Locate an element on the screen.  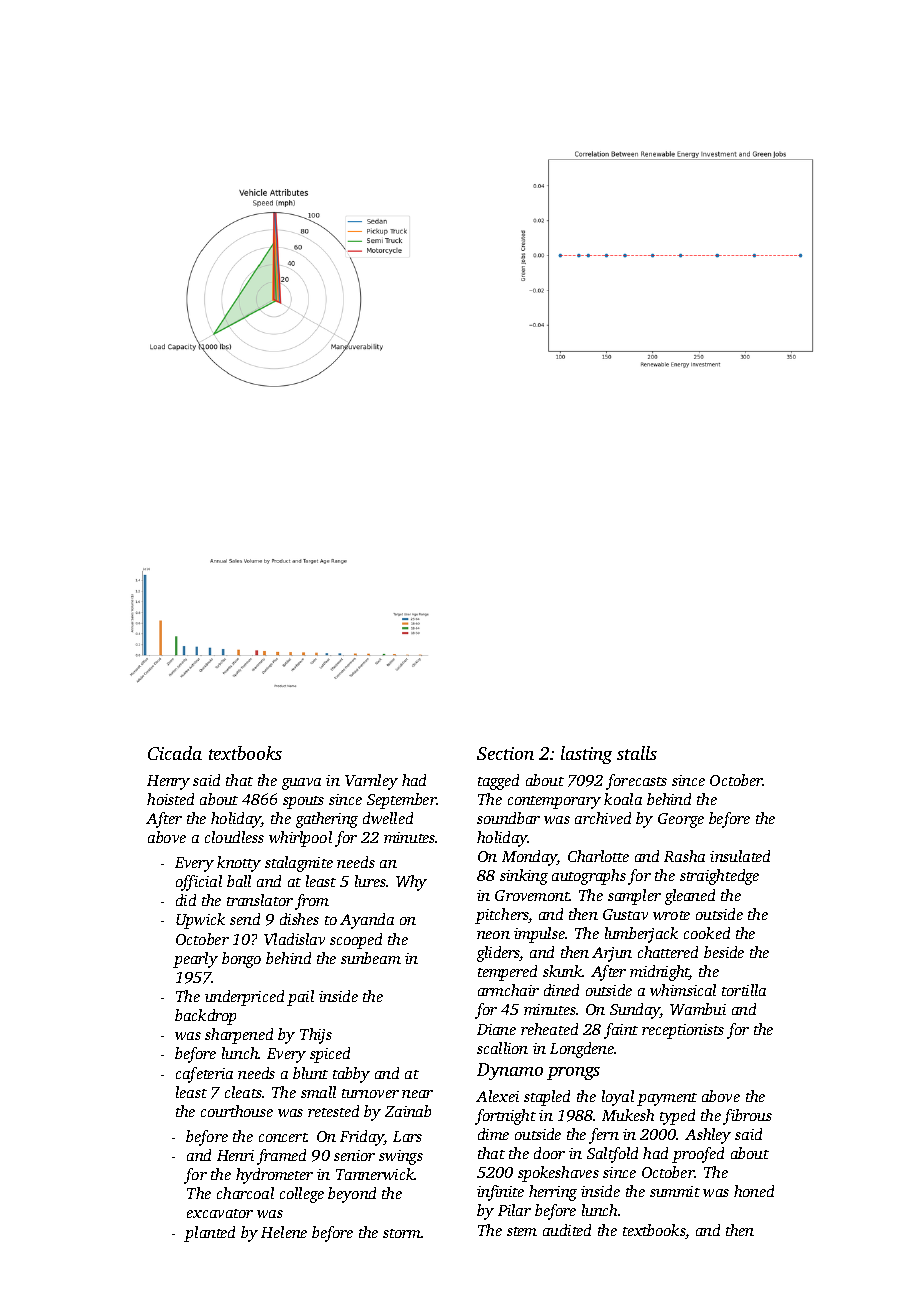
sampler is located at coordinates (634, 897).
